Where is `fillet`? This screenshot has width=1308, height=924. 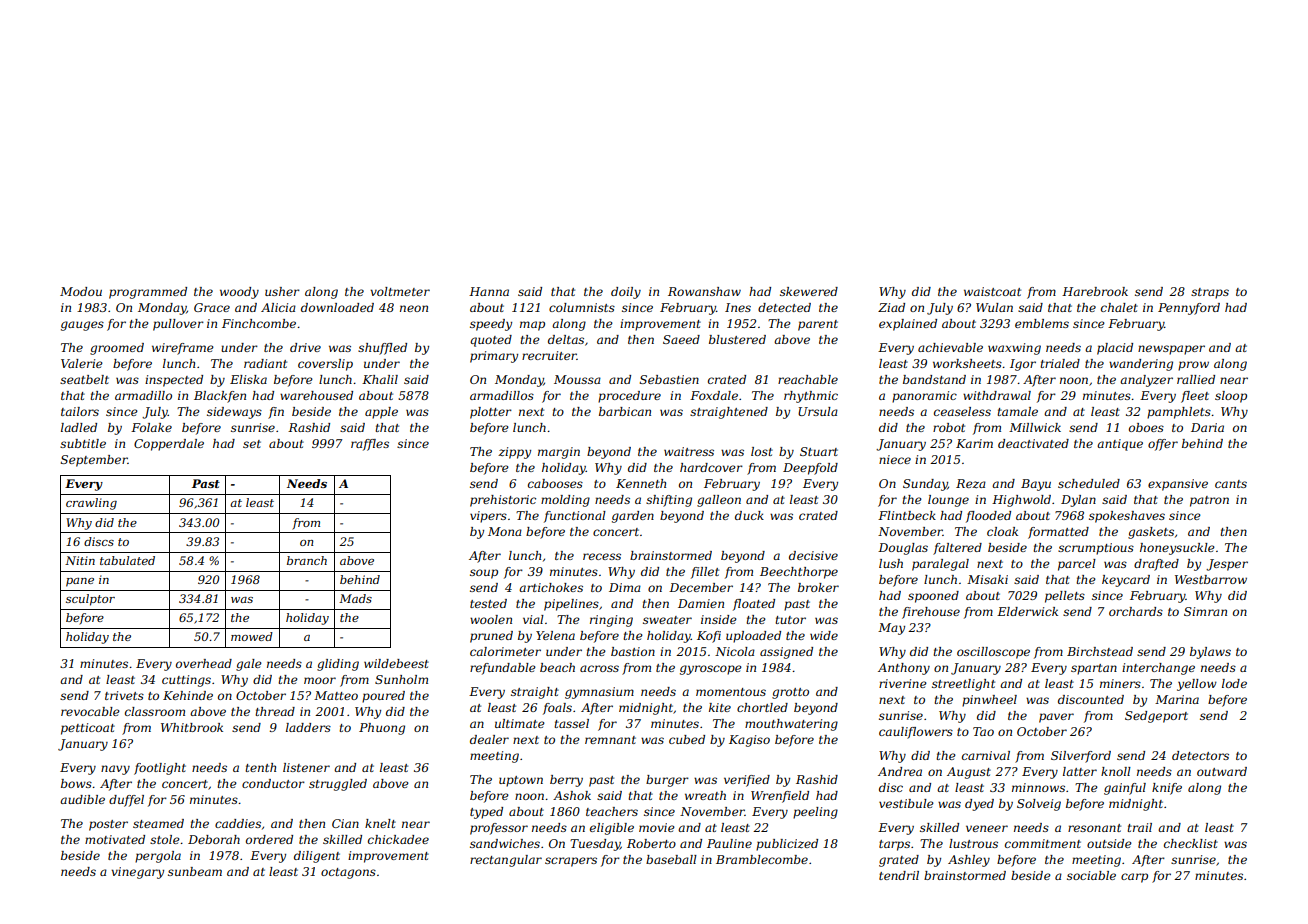 fillet is located at coordinates (705, 573).
